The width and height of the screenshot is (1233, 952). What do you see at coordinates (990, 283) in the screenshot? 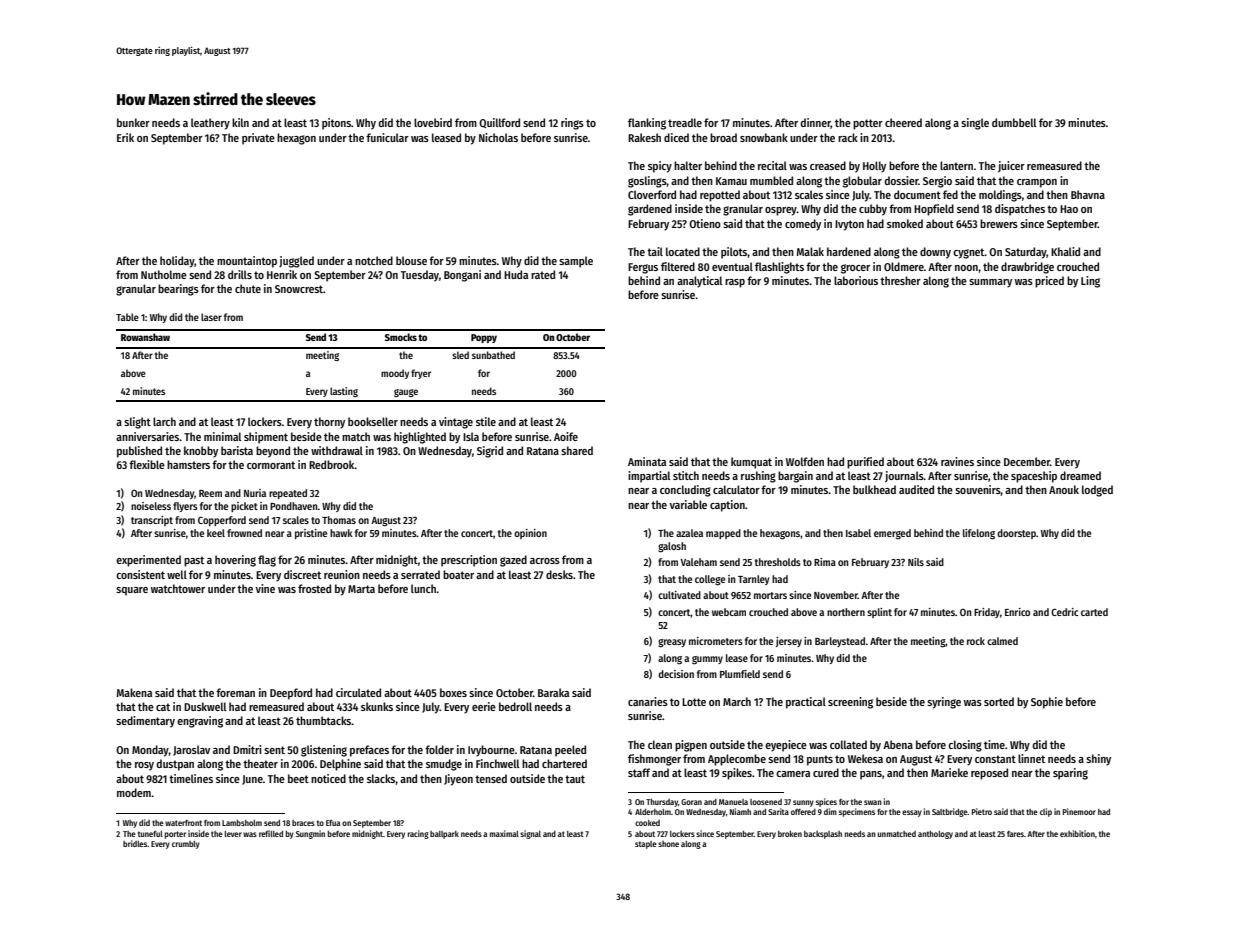
I see `summary` at bounding box center [990, 283].
